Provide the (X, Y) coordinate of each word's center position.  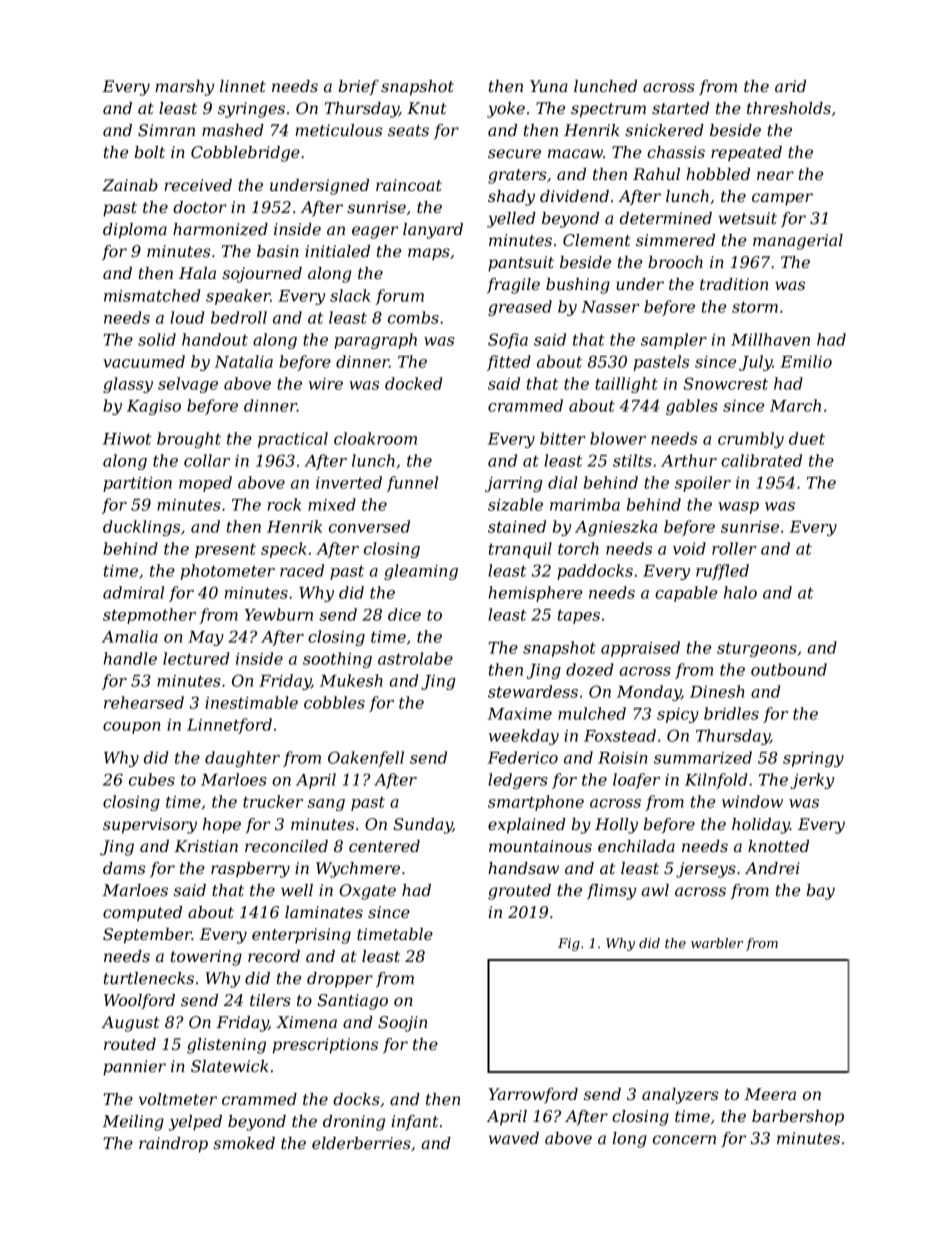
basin (278, 251)
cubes (152, 779)
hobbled (718, 174)
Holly (616, 826)
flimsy (611, 892)
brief (359, 87)
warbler (717, 943)
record (274, 956)
